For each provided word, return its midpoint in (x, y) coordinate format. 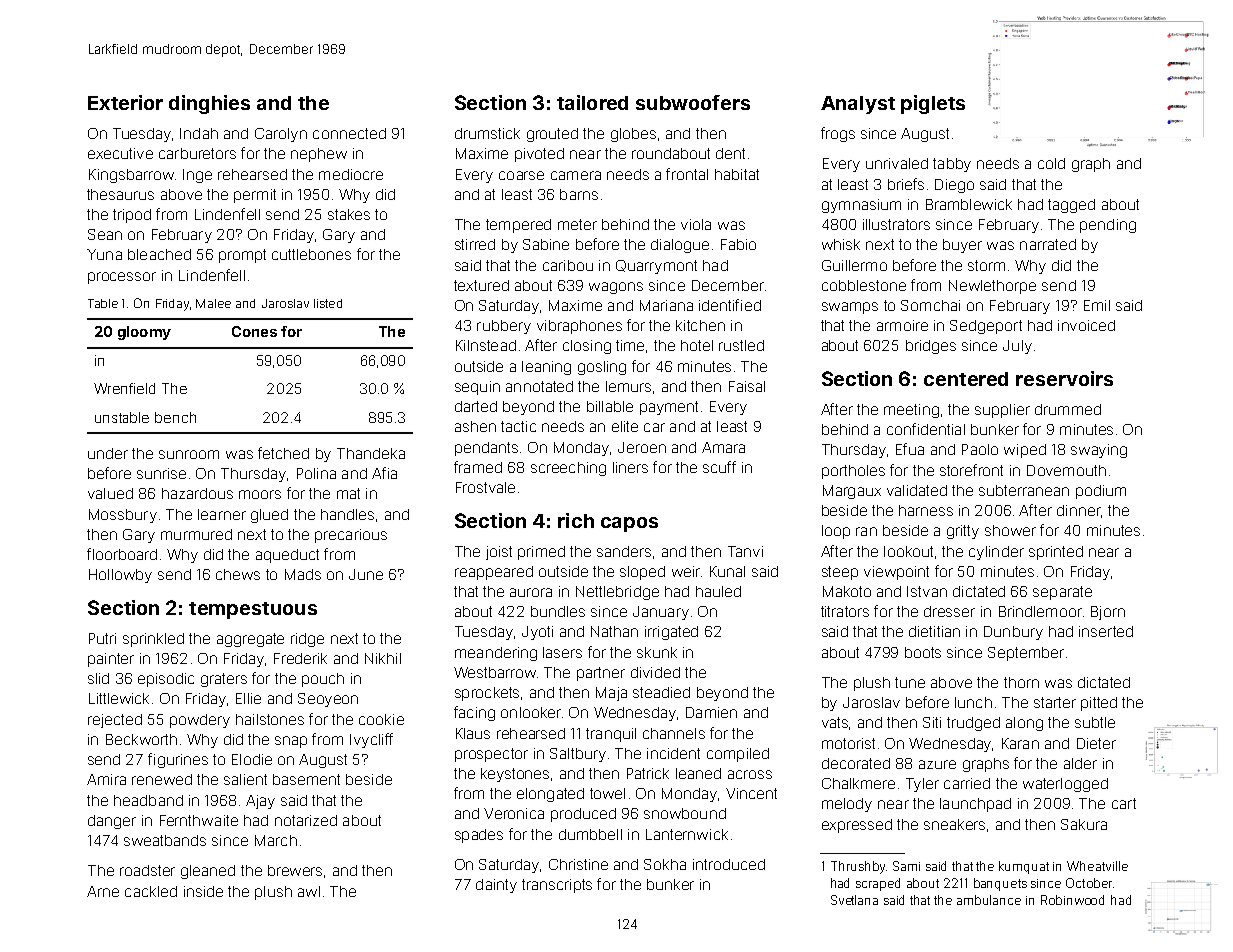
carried (967, 783)
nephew (319, 155)
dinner (1079, 510)
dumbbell (590, 834)
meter (577, 224)
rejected (115, 721)
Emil (1097, 305)
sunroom (189, 454)
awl (309, 891)
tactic (518, 426)
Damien (711, 712)
